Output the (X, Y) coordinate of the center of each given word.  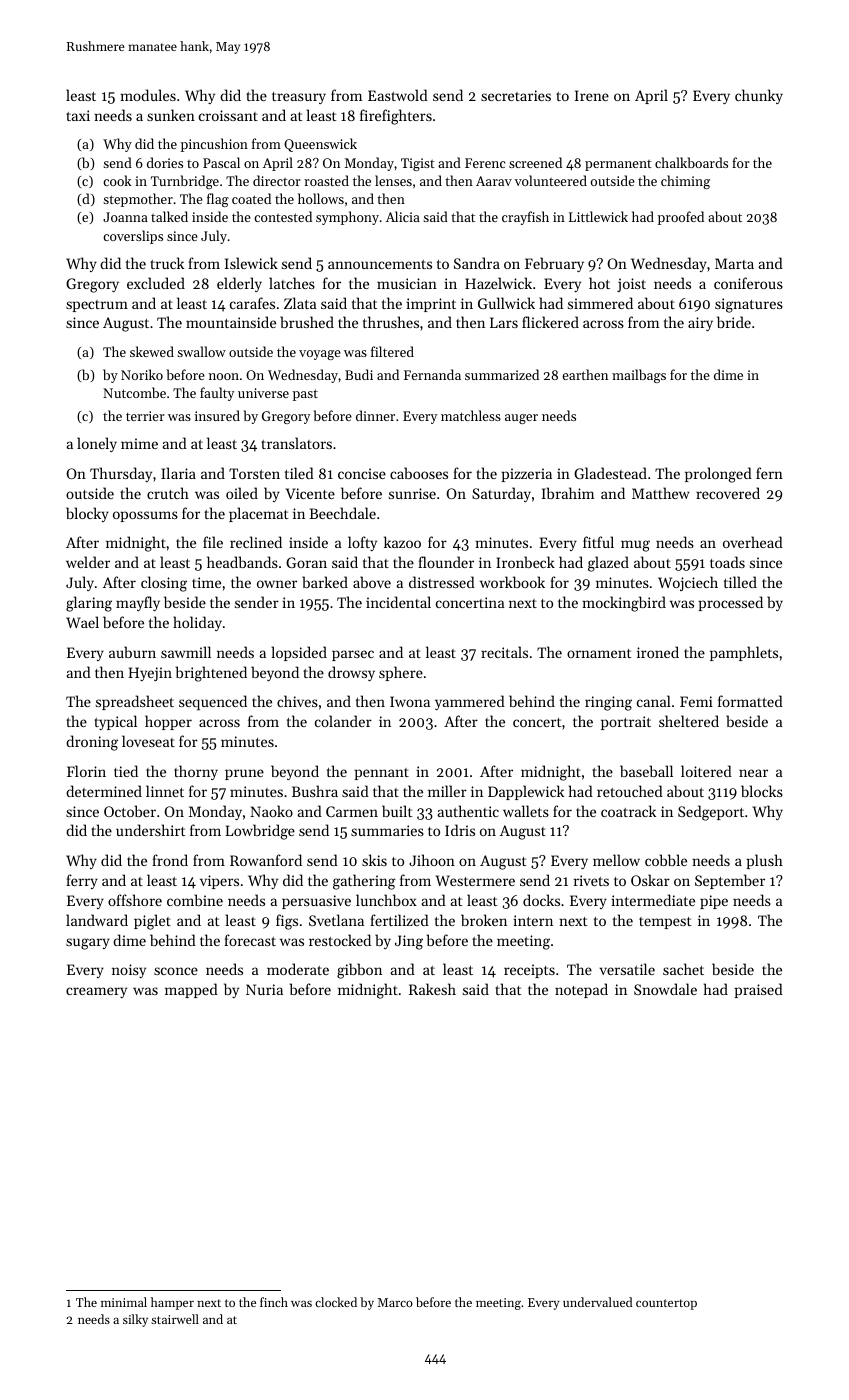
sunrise (412, 493)
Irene (592, 95)
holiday (197, 623)
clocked (336, 1302)
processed (730, 603)
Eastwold (398, 95)
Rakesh (432, 989)
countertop (666, 1304)
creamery (96, 992)
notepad (581, 990)
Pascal (221, 162)
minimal (124, 1302)
